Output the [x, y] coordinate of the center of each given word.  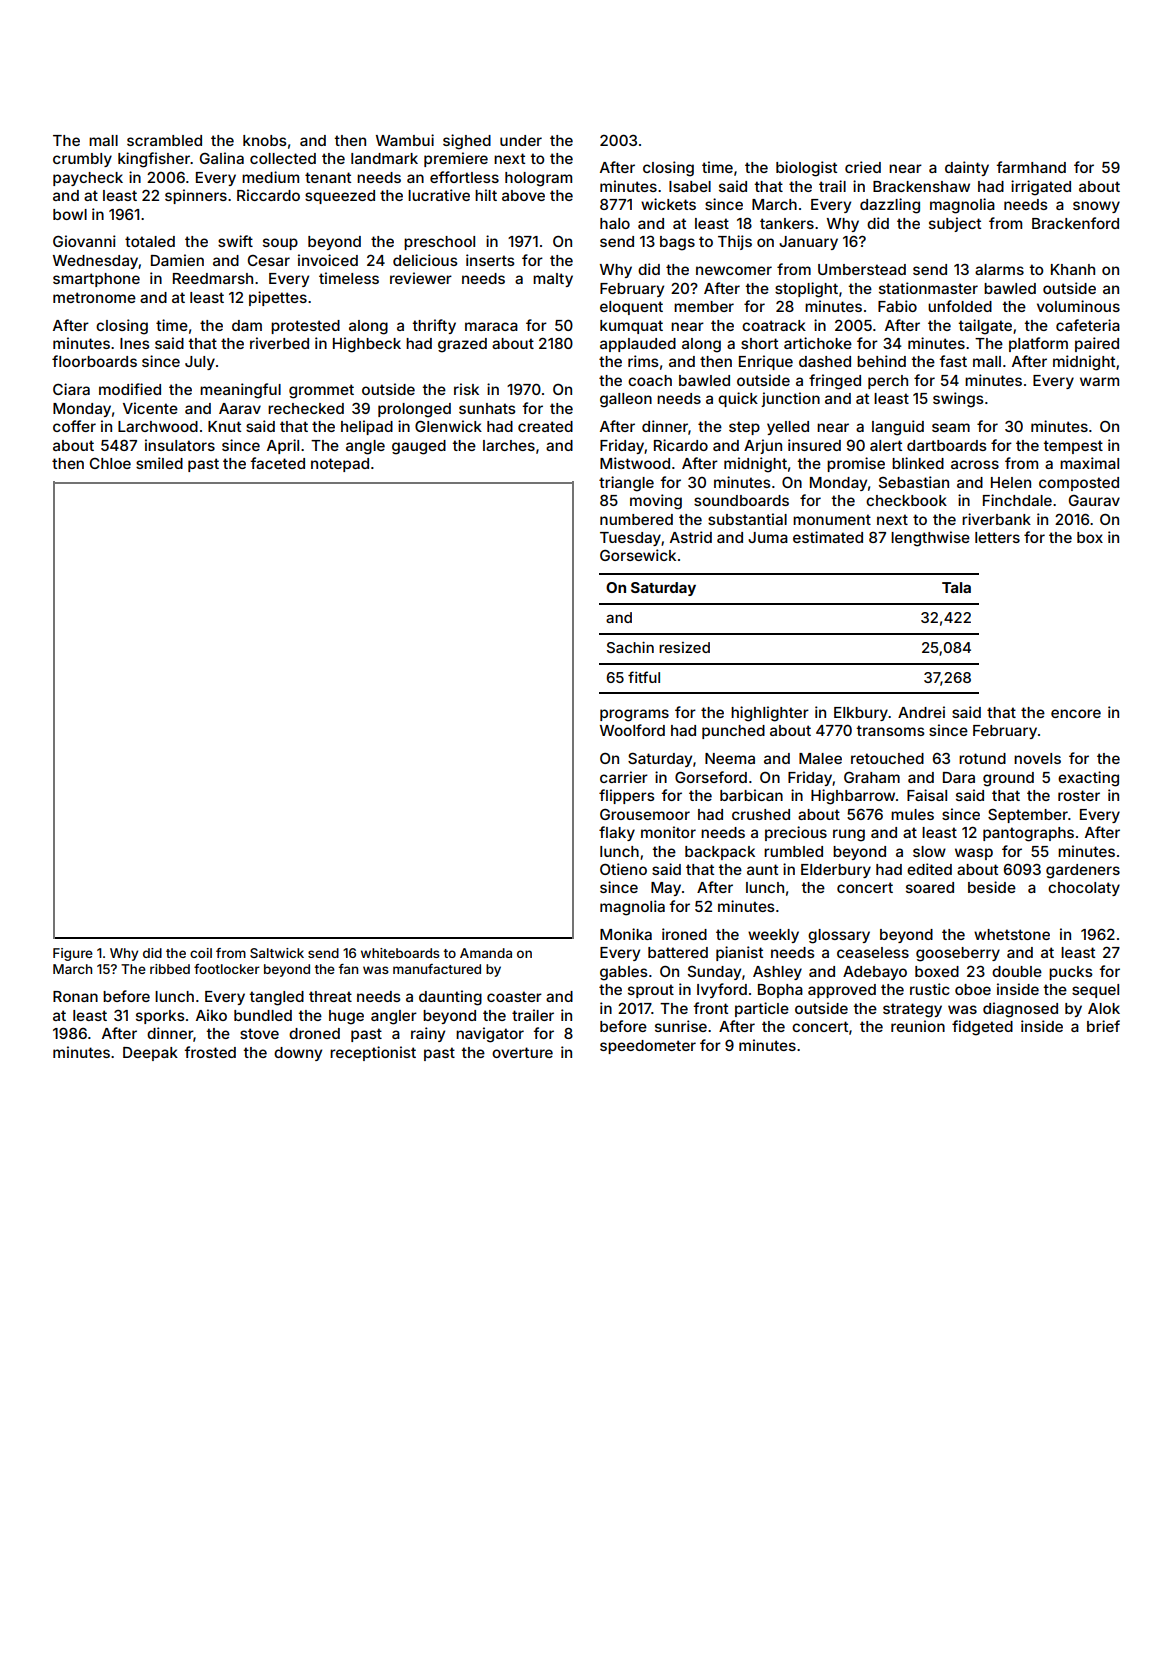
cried [863, 167]
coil [201, 953]
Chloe [110, 463]
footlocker [227, 969]
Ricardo [681, 445]
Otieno [623, 869]
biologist [806, 169]
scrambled [164, 140]
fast [953, 361]
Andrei [921, 712]
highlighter [770, 714]
